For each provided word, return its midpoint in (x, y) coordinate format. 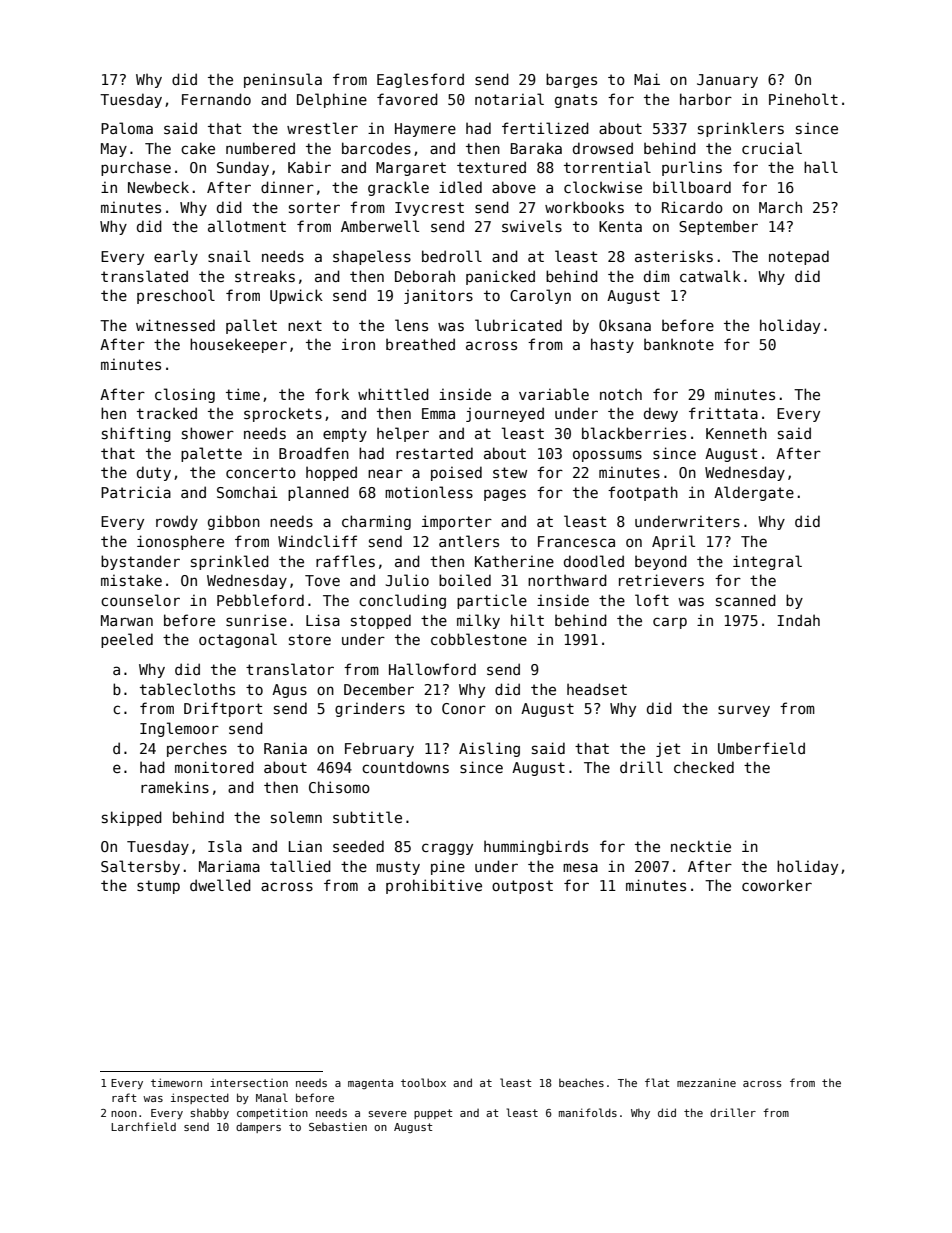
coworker (777, 885)
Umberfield (761, 748)
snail (229, 256)
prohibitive (434, 886)
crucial (772, 148)
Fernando (216, 99)
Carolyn (540, 296)
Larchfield (143, 1126)
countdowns (405, 767)
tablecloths (187, 689)
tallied (300, 866)
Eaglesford (420, 80)
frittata (723, 413)
